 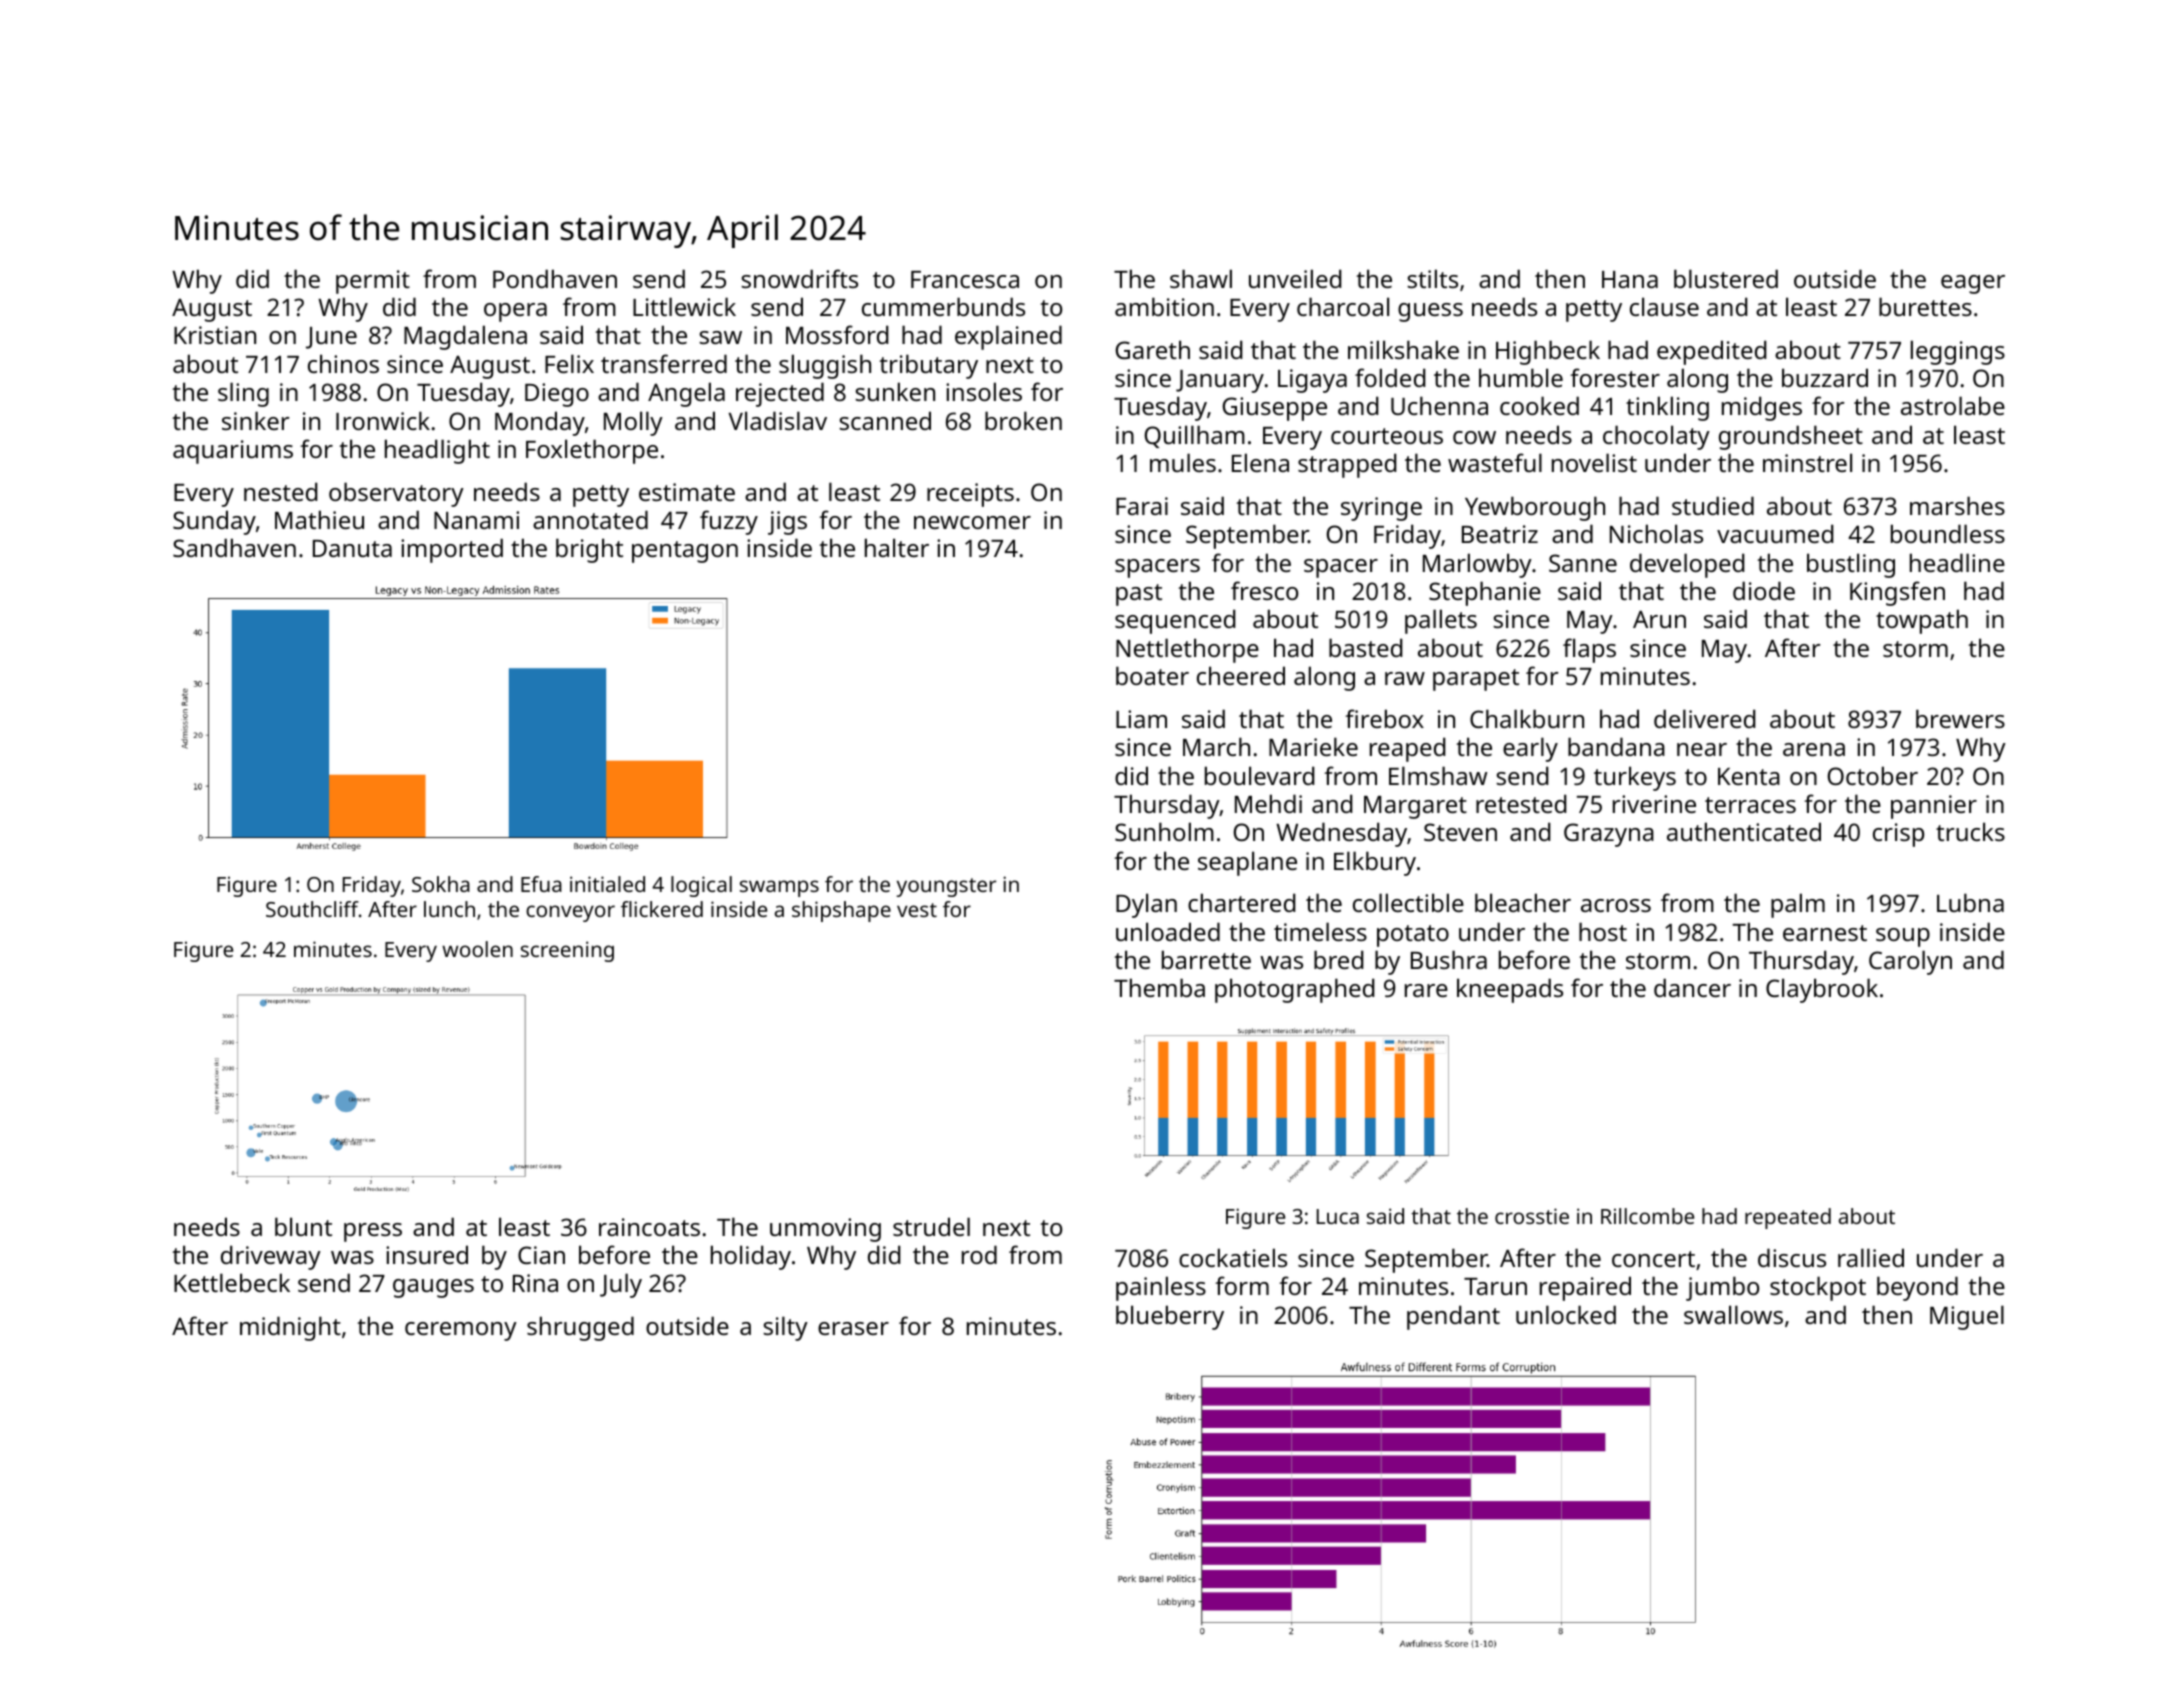 What do you see at coordinates (1338, 1216) in the document?
I see `Luca` at bounding box center [1338, 1216].
